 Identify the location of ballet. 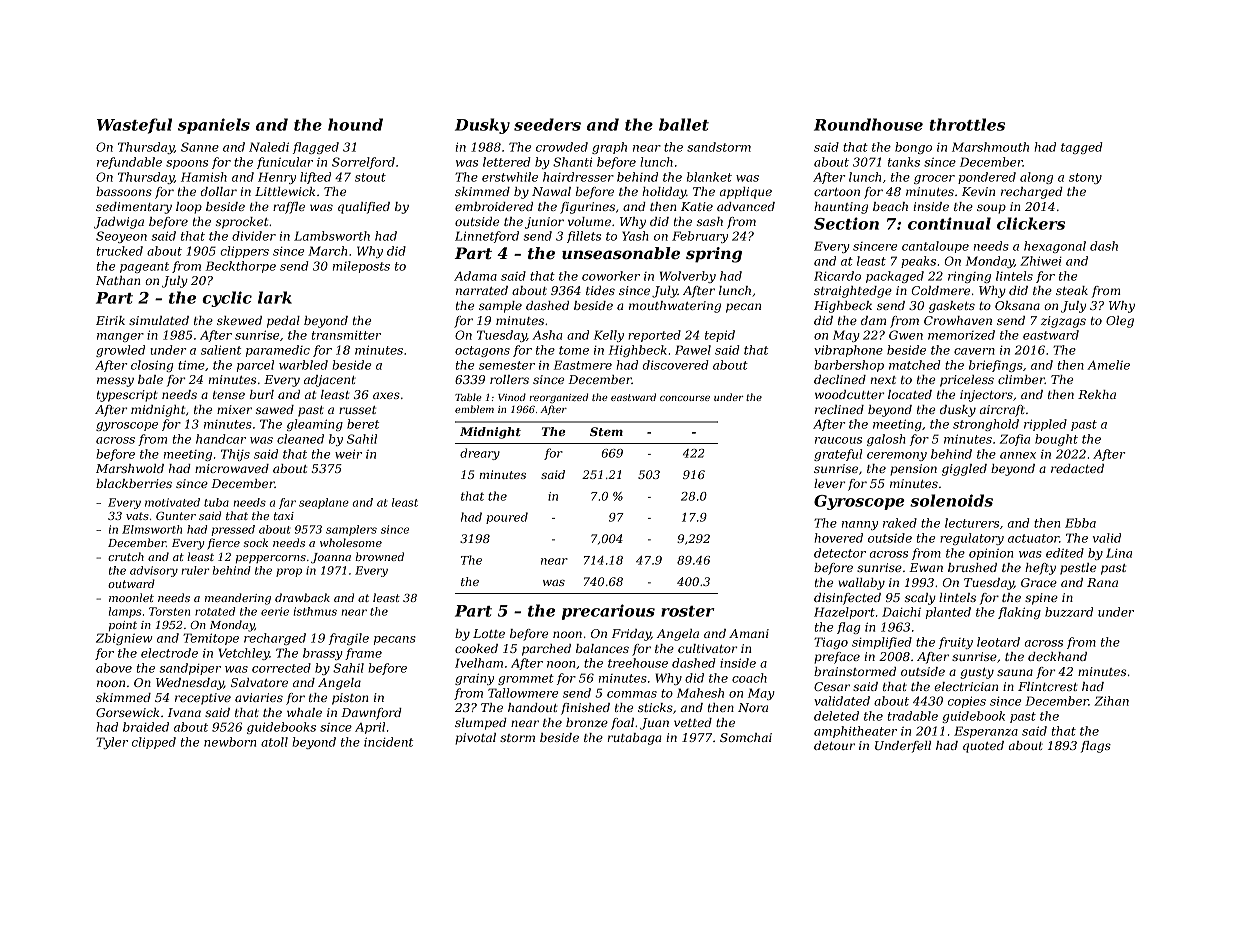
(684, 124).
